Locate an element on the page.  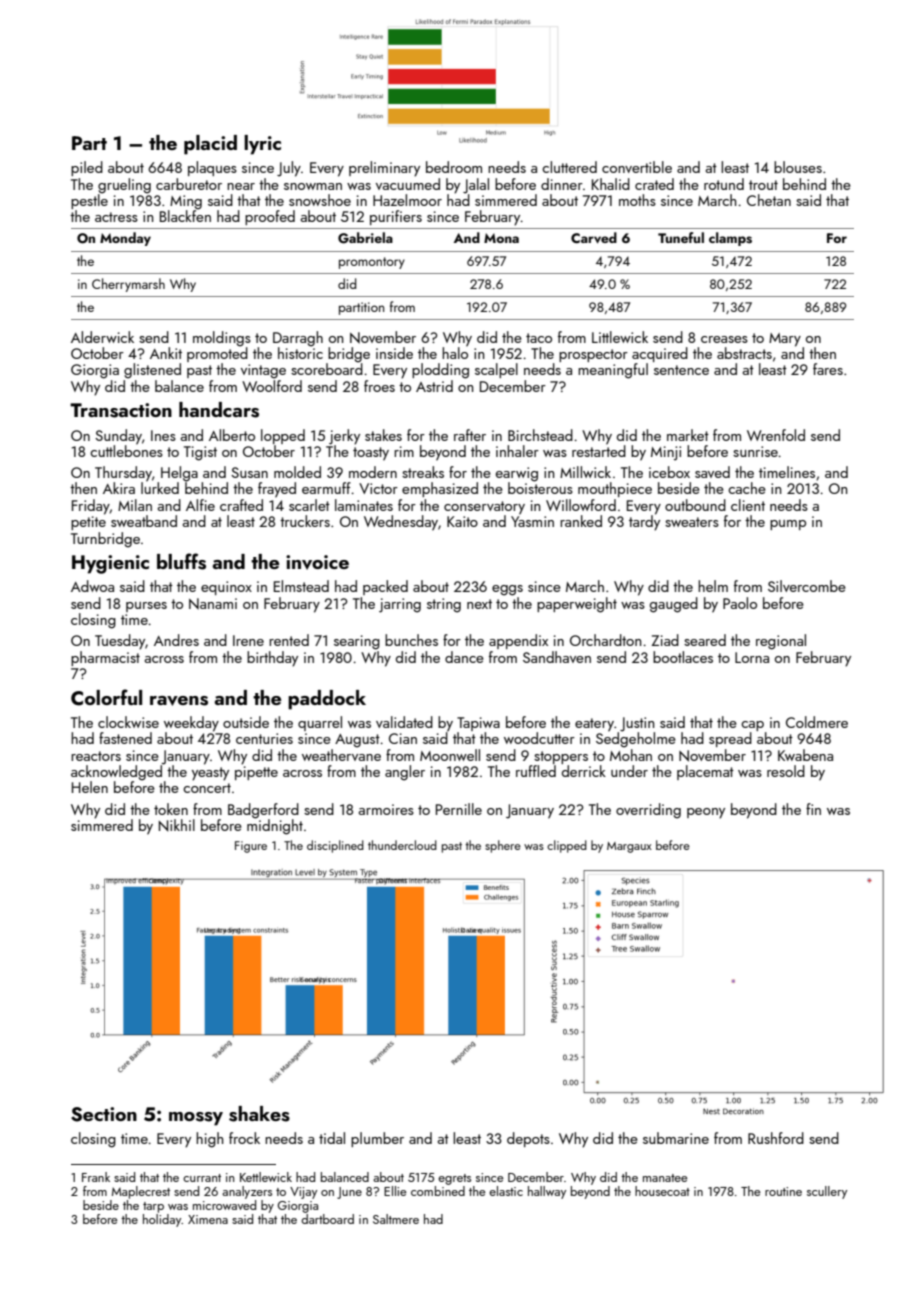
appendix is located at coordinates (518, 641).
